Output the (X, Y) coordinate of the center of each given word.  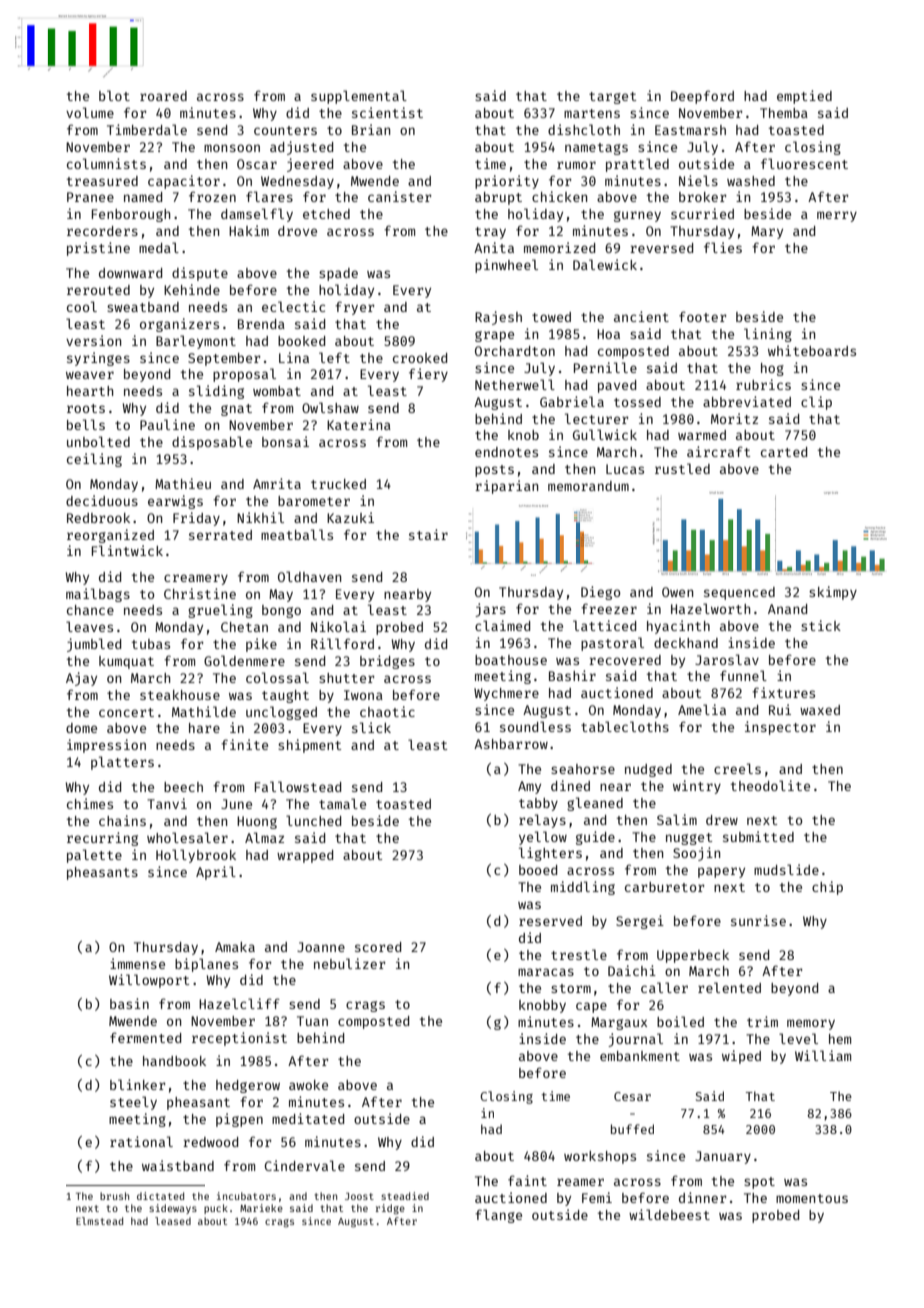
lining (768, 335)
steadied (405, 1196)
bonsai (285, 441)
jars (490, 610)
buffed (632, 1129)
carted (784, 452)
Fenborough (131, 215)
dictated (160, 1196)
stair (428, 534)
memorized (559, 247)
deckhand (686, 643)
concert (126, 712)
